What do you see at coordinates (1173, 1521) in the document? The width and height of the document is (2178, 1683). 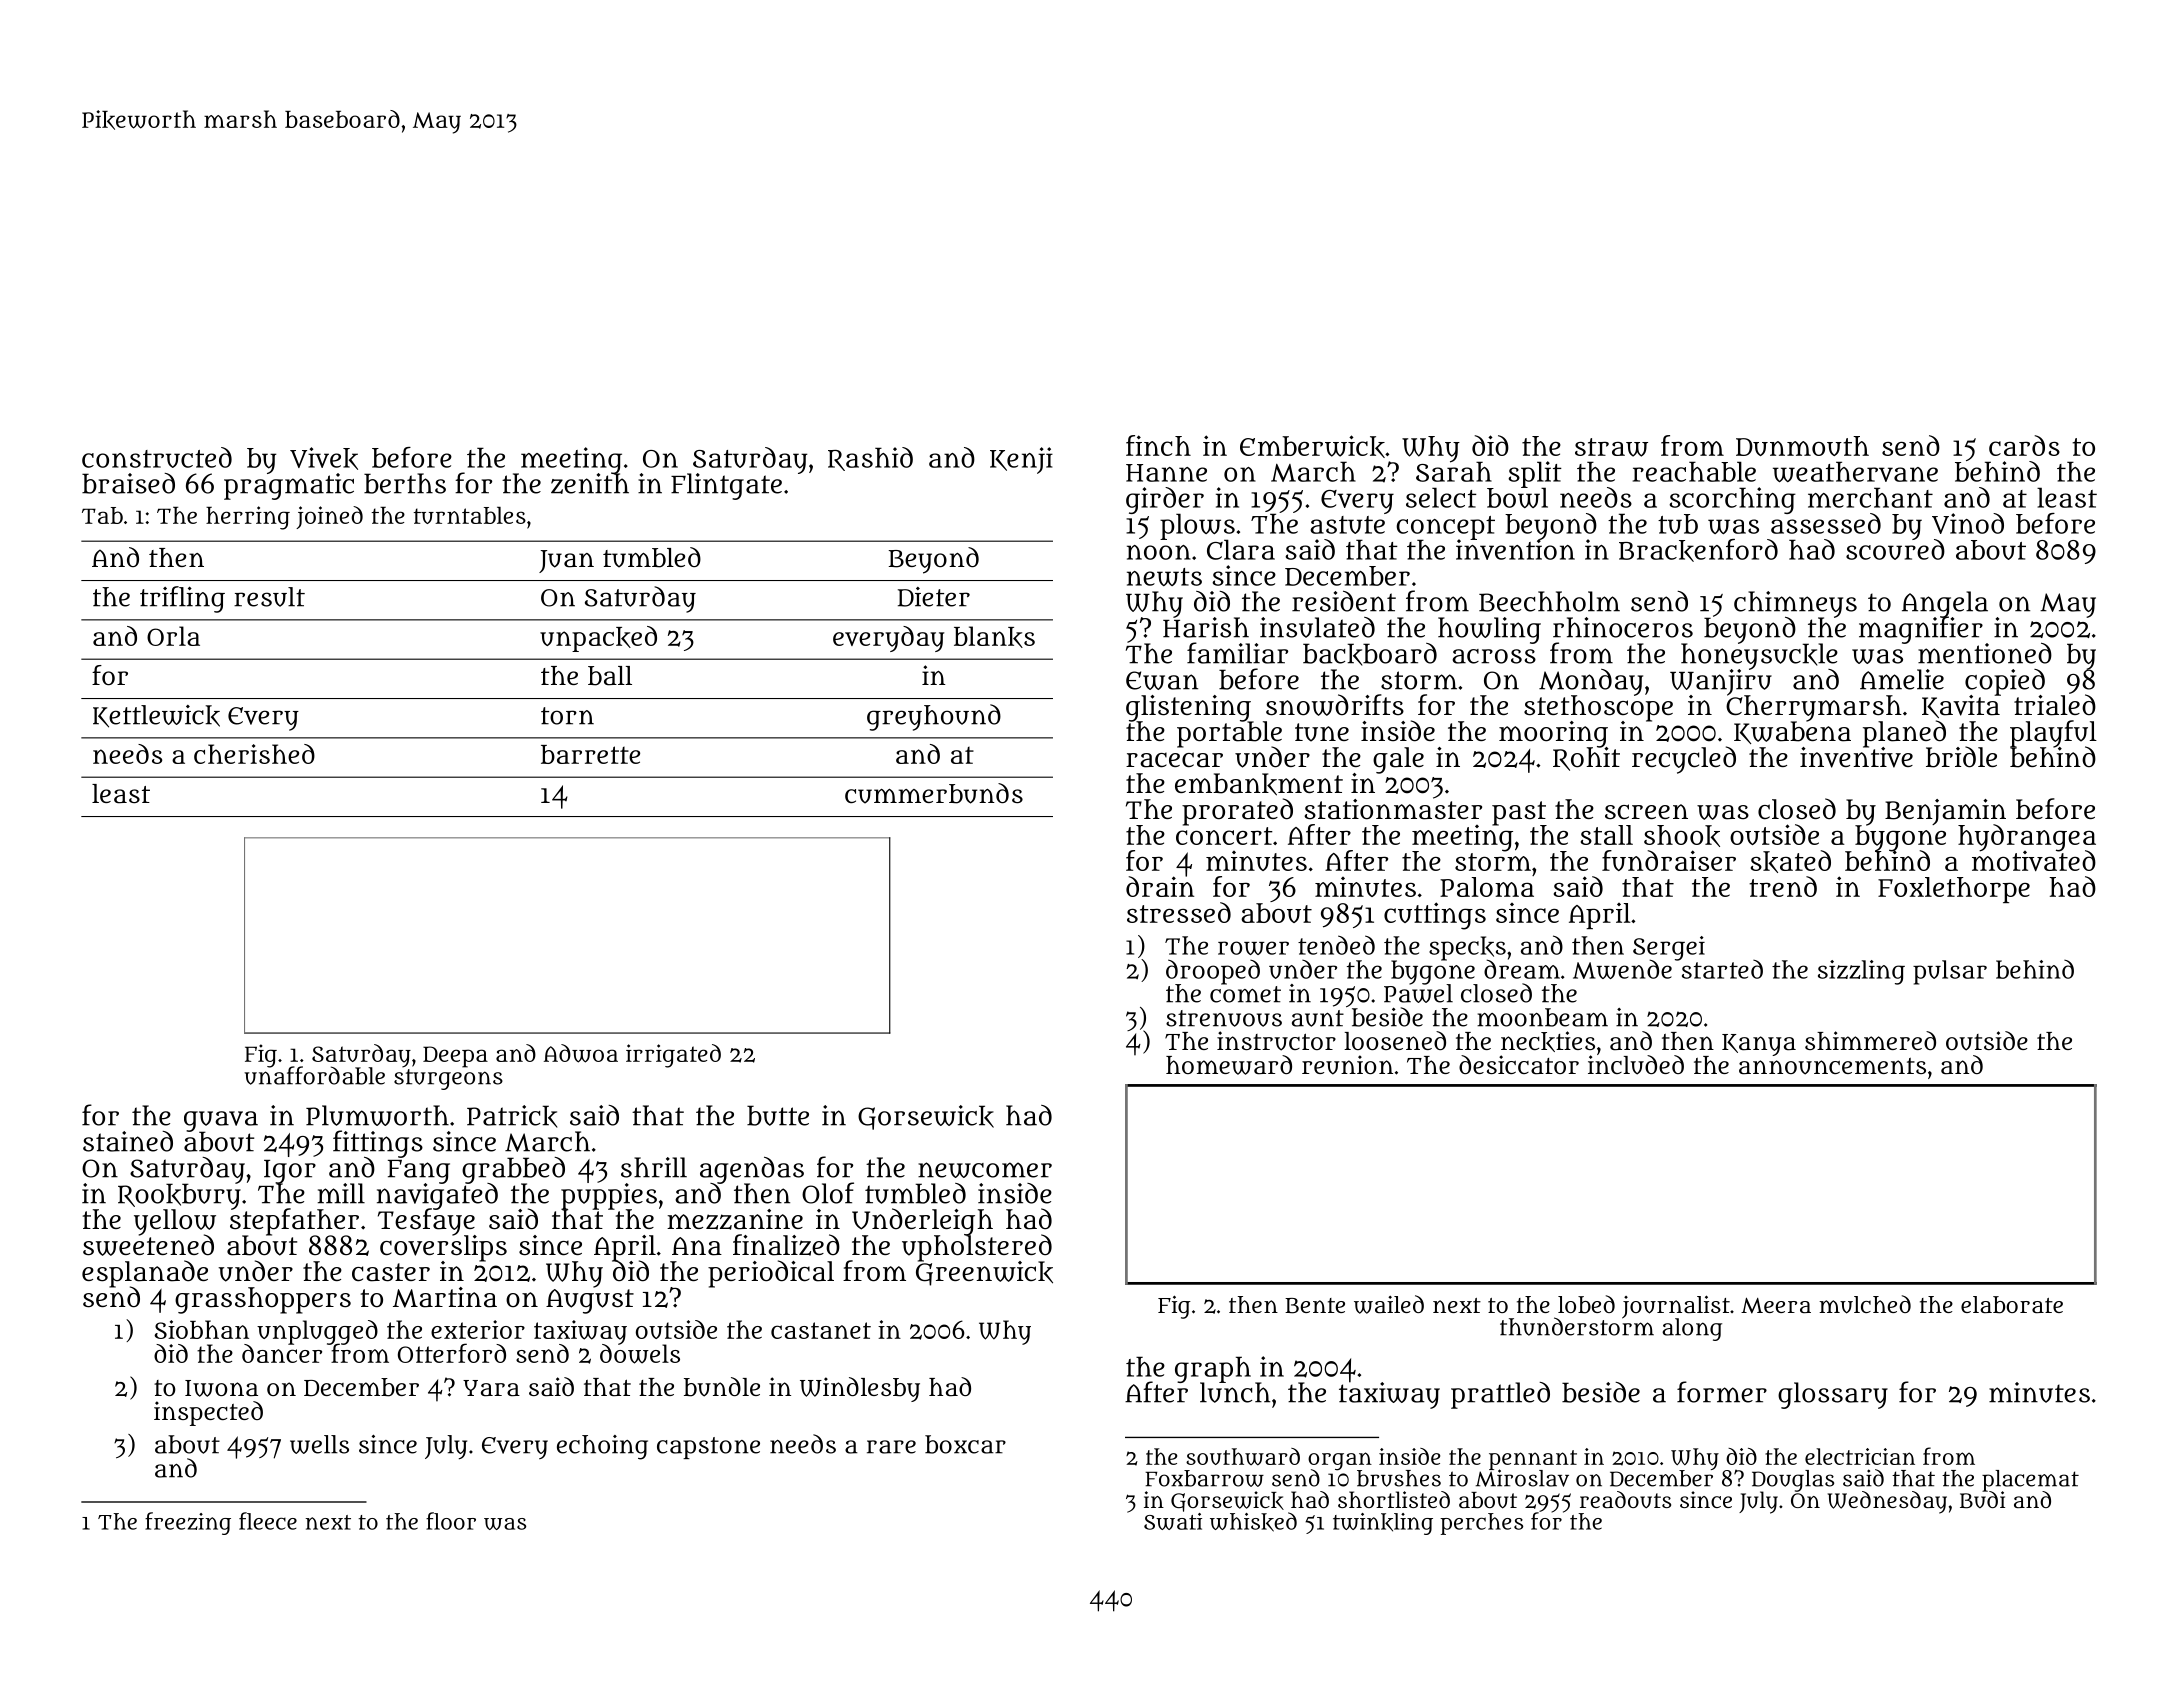 I see `Swati` at bounding box center [1173, 1521].
